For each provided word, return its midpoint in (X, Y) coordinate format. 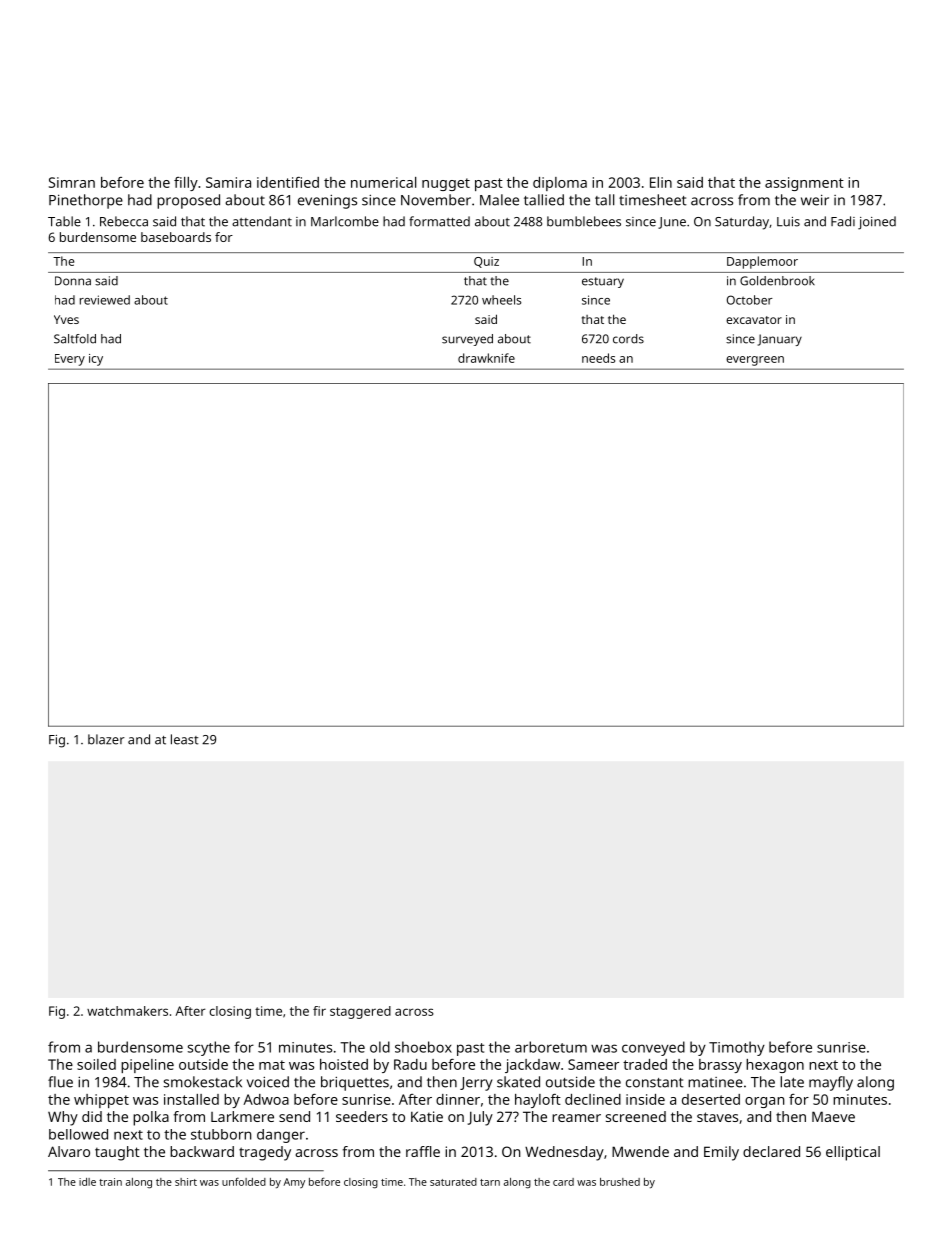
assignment (804, 184)
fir (319, 1011)
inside (645, 1099)
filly (186, 184)
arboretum (551, 1047)
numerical (383, 182)
